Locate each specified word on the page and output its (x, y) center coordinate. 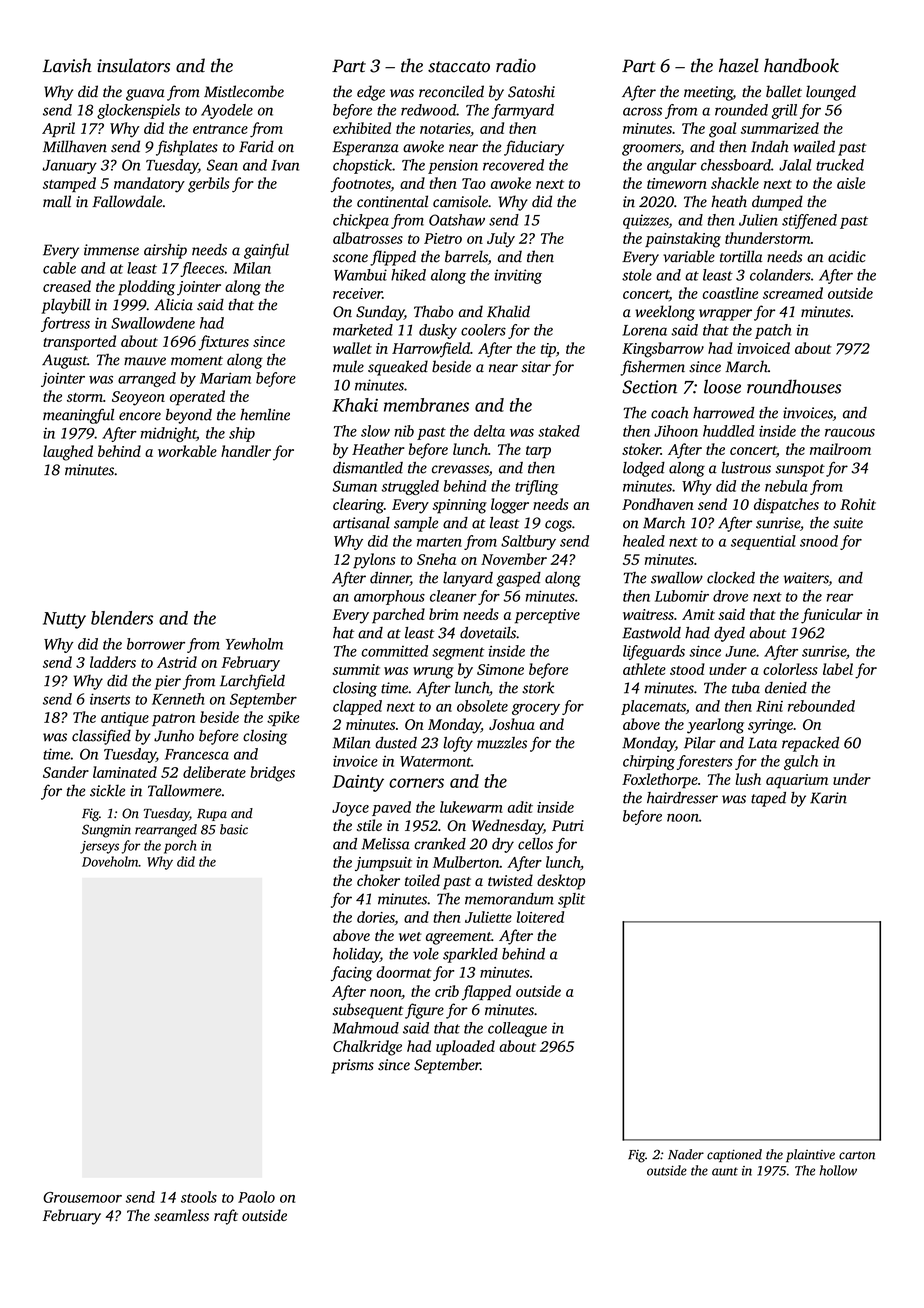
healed (644, 541)
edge (371, 93)
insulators (133, 65)
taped (768, 799)
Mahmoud (366, 1028)
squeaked (398, 368)
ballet (784, 91)
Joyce (350, 809)
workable (187, 451)
